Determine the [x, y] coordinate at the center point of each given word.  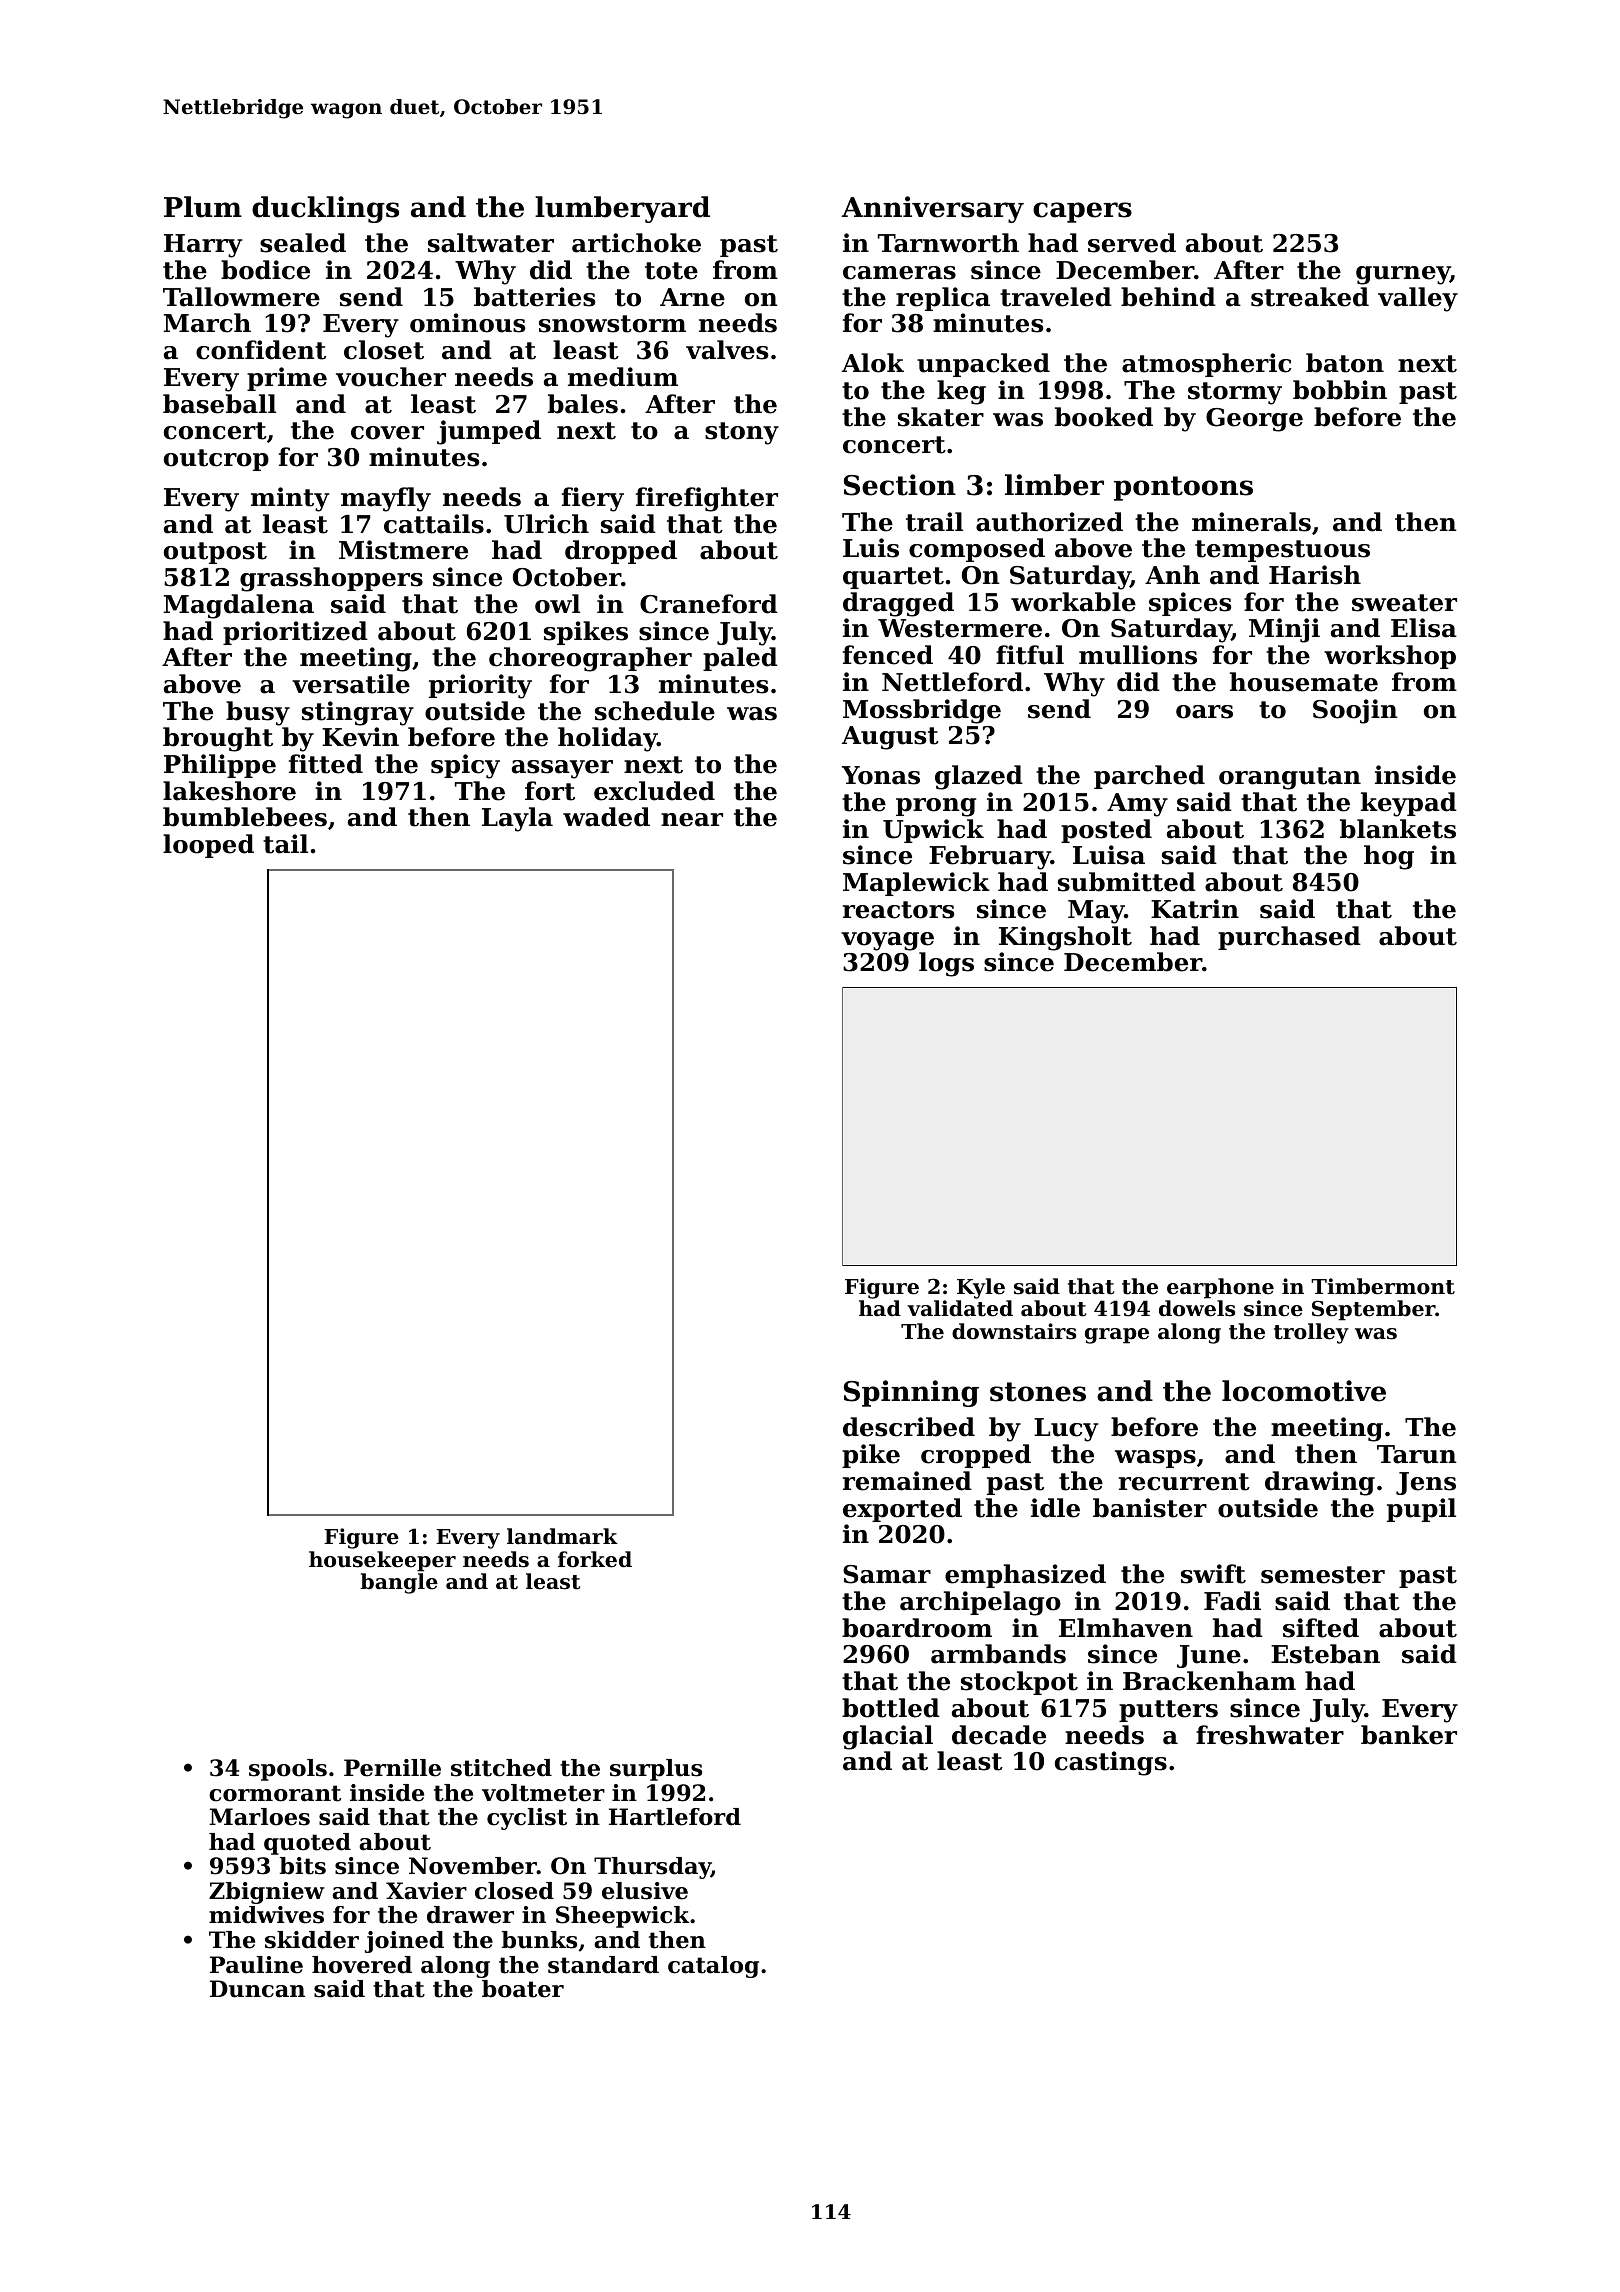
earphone [1220, 1288]
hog [1389, 857]
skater [941, 417]
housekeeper [382, 1561]
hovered [362, 1965]
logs [946, 964]
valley [1418, 299]
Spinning [911, 1393]
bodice [265, 270]
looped [208, 846]
